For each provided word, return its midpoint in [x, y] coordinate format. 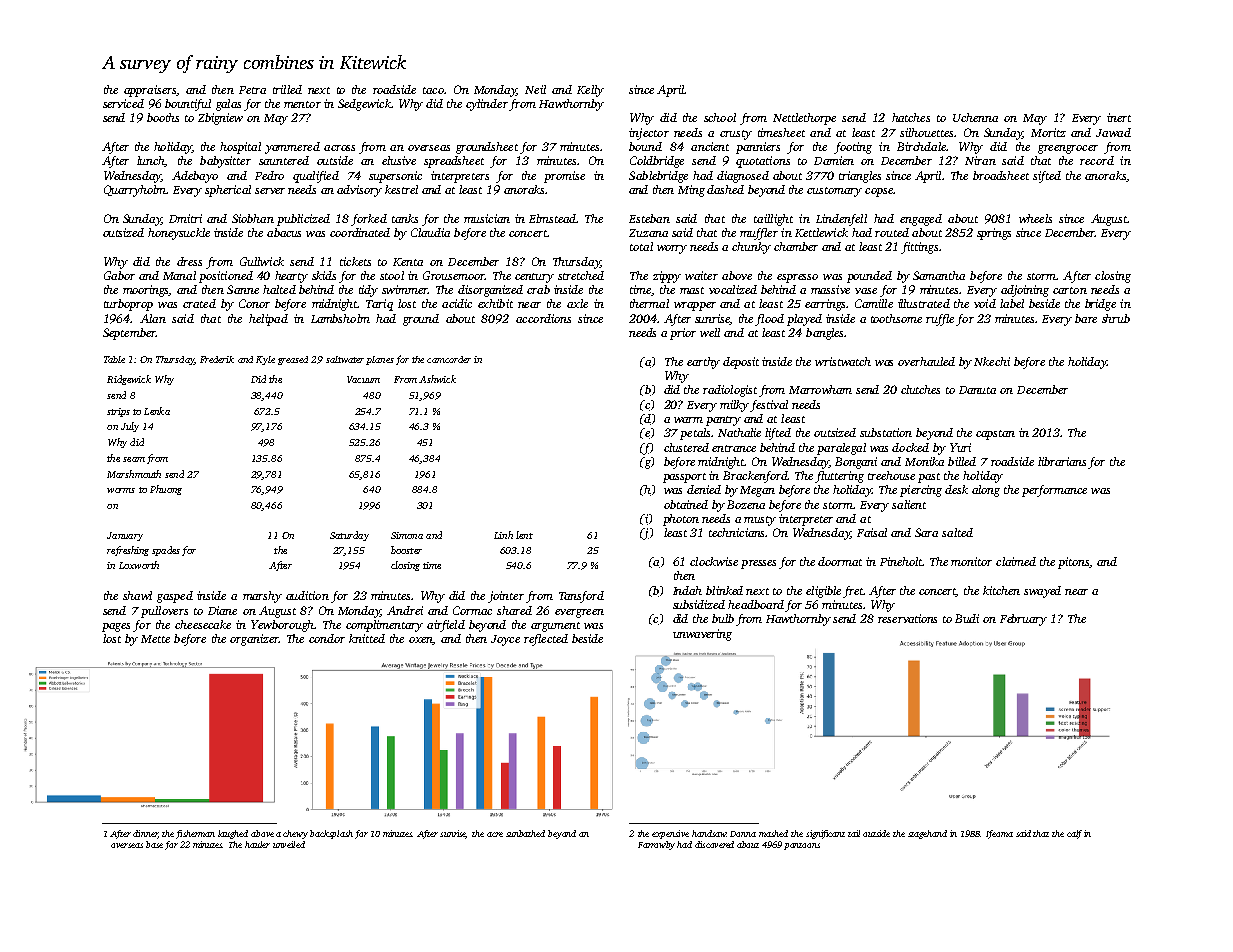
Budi [967, 618]
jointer [506, 597]
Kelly [590, 91]
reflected [546, 640]
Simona [407, 535]
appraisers [150, 91]
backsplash [331, 834]
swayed [1042, 592]
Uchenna [975, 117]
